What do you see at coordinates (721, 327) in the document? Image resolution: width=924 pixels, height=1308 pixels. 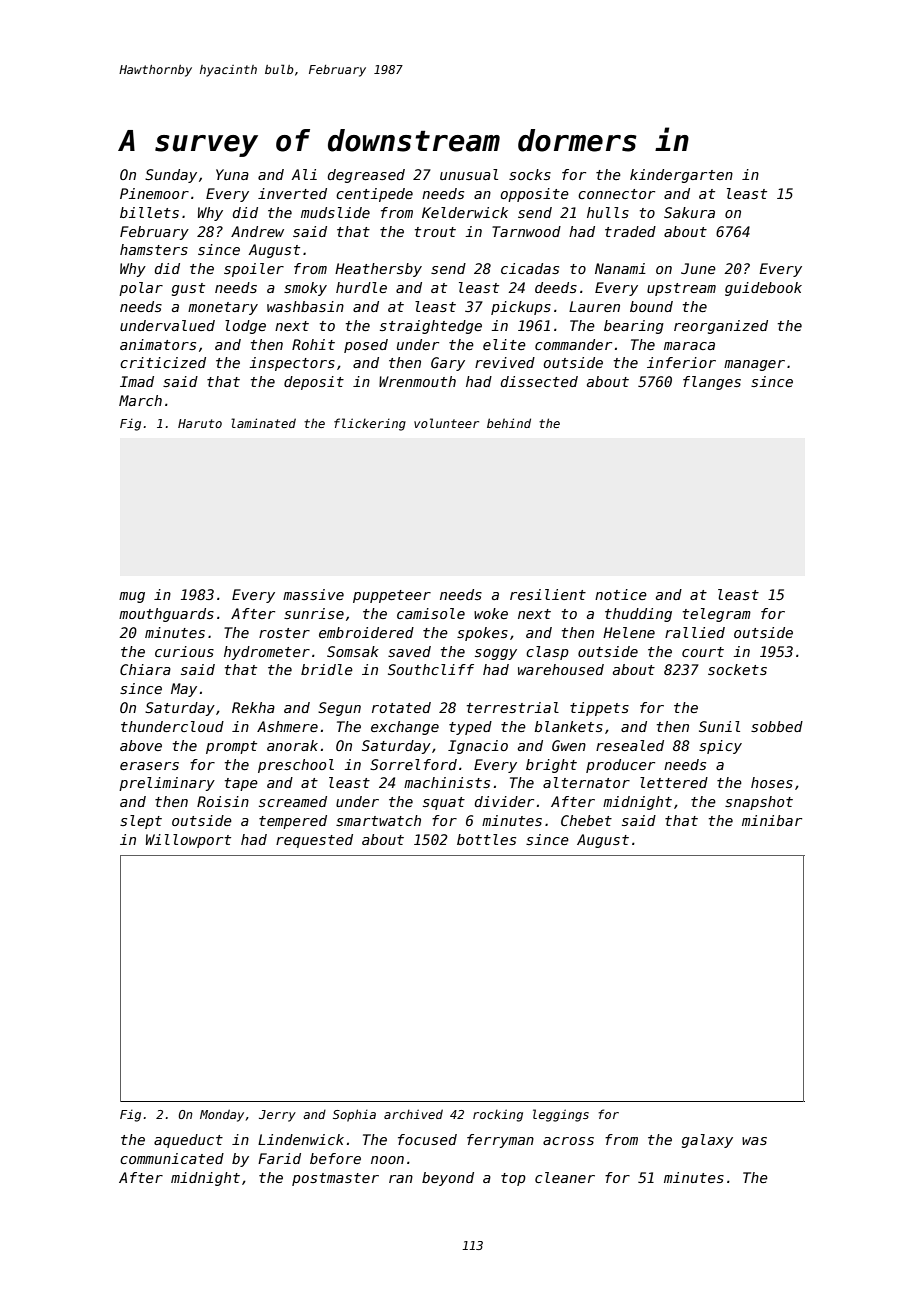 I see `reorganized` at bounding box center [721, 327].
